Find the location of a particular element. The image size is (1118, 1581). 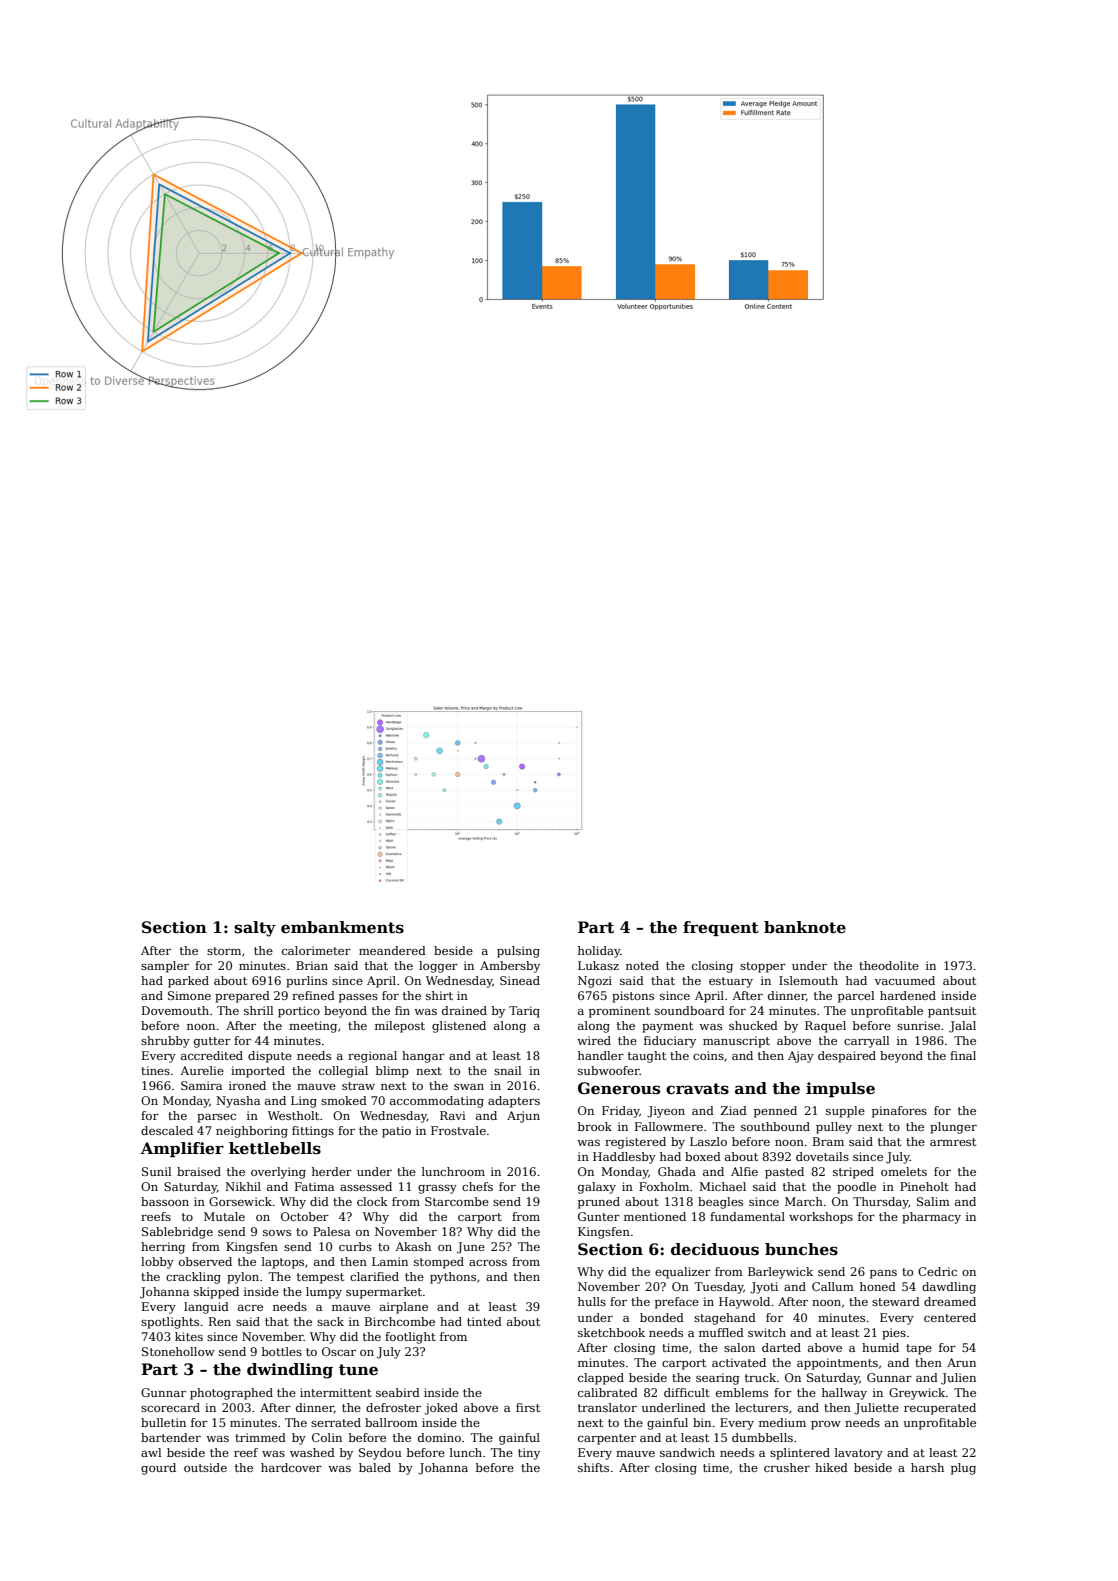

outside is located at coordinates (205, 1467).
